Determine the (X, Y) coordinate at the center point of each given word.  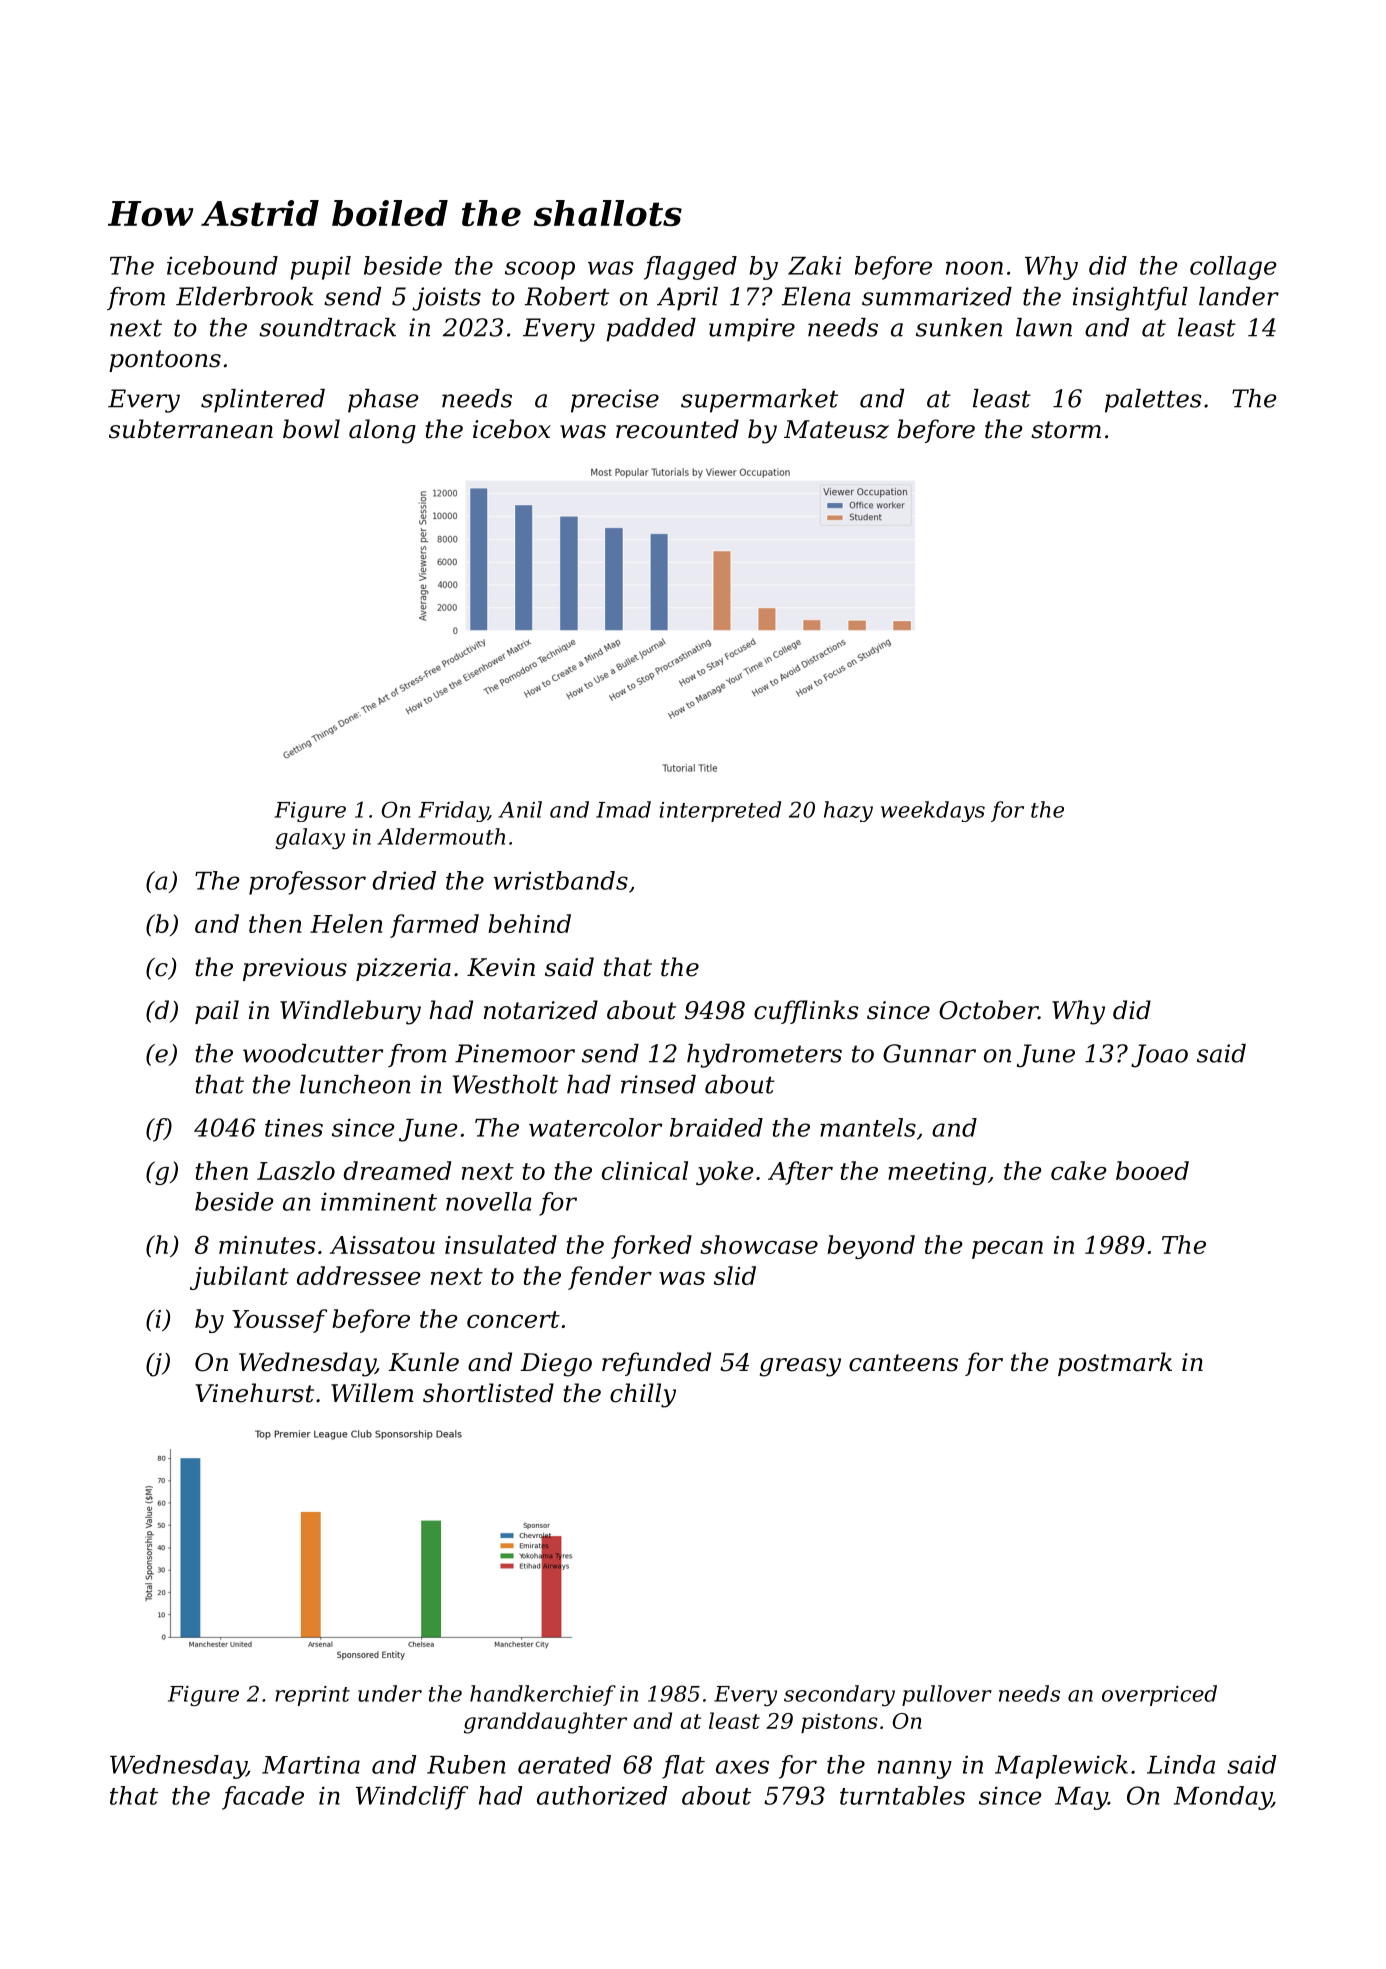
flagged (690, 268)
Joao (1159, 1056)
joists (446, 299)
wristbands (560, 880)
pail (217, 1012)
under (390, 1693)
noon (974, 268)
